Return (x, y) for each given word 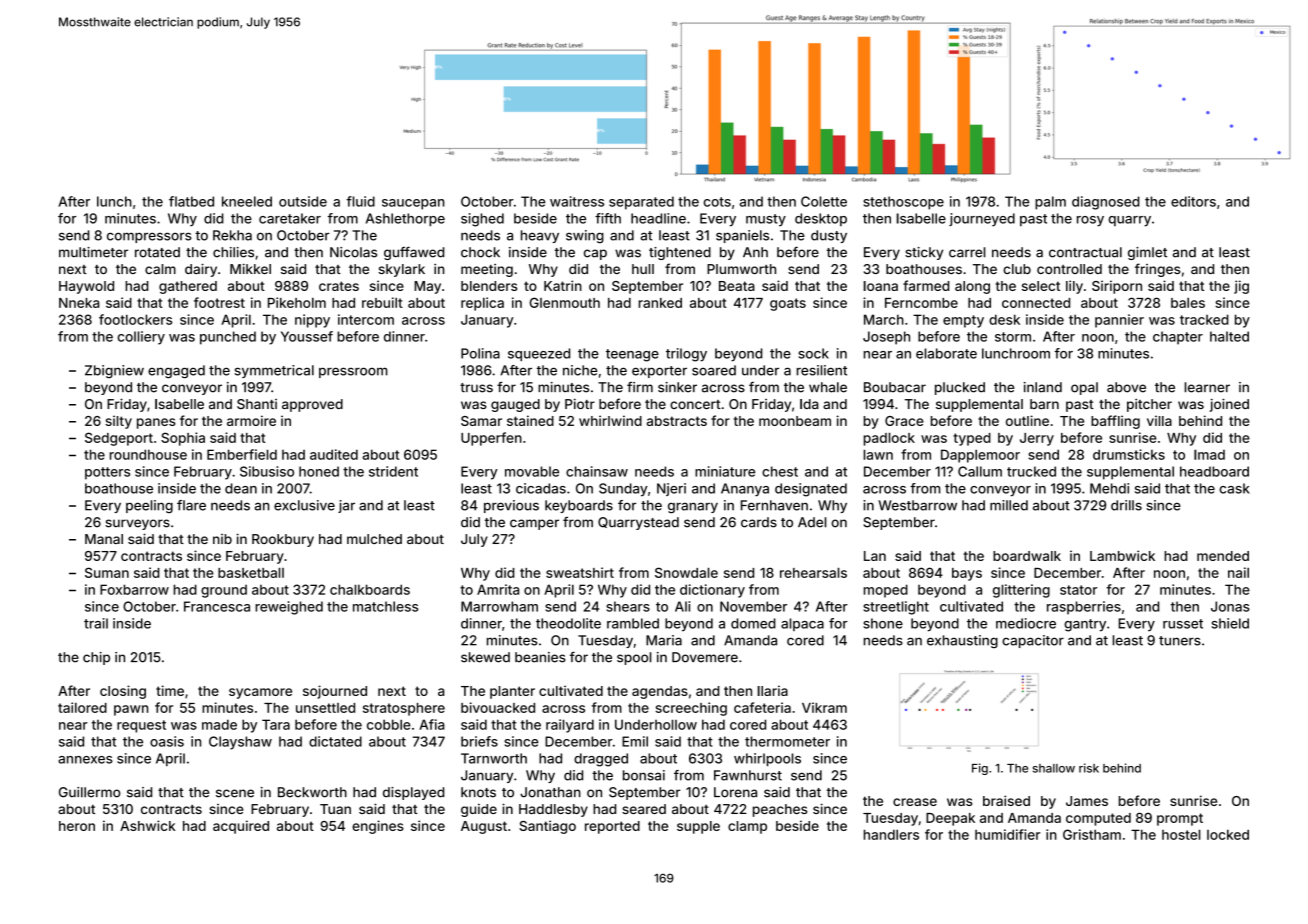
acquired (241, 827)
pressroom (353, 372)
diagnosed (1106, 203)
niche (580, 370)
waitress (577, 201)
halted (1229, 336)
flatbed (191, 201)
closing (123, 692)
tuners (1180, 641)
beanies (540, 657)
